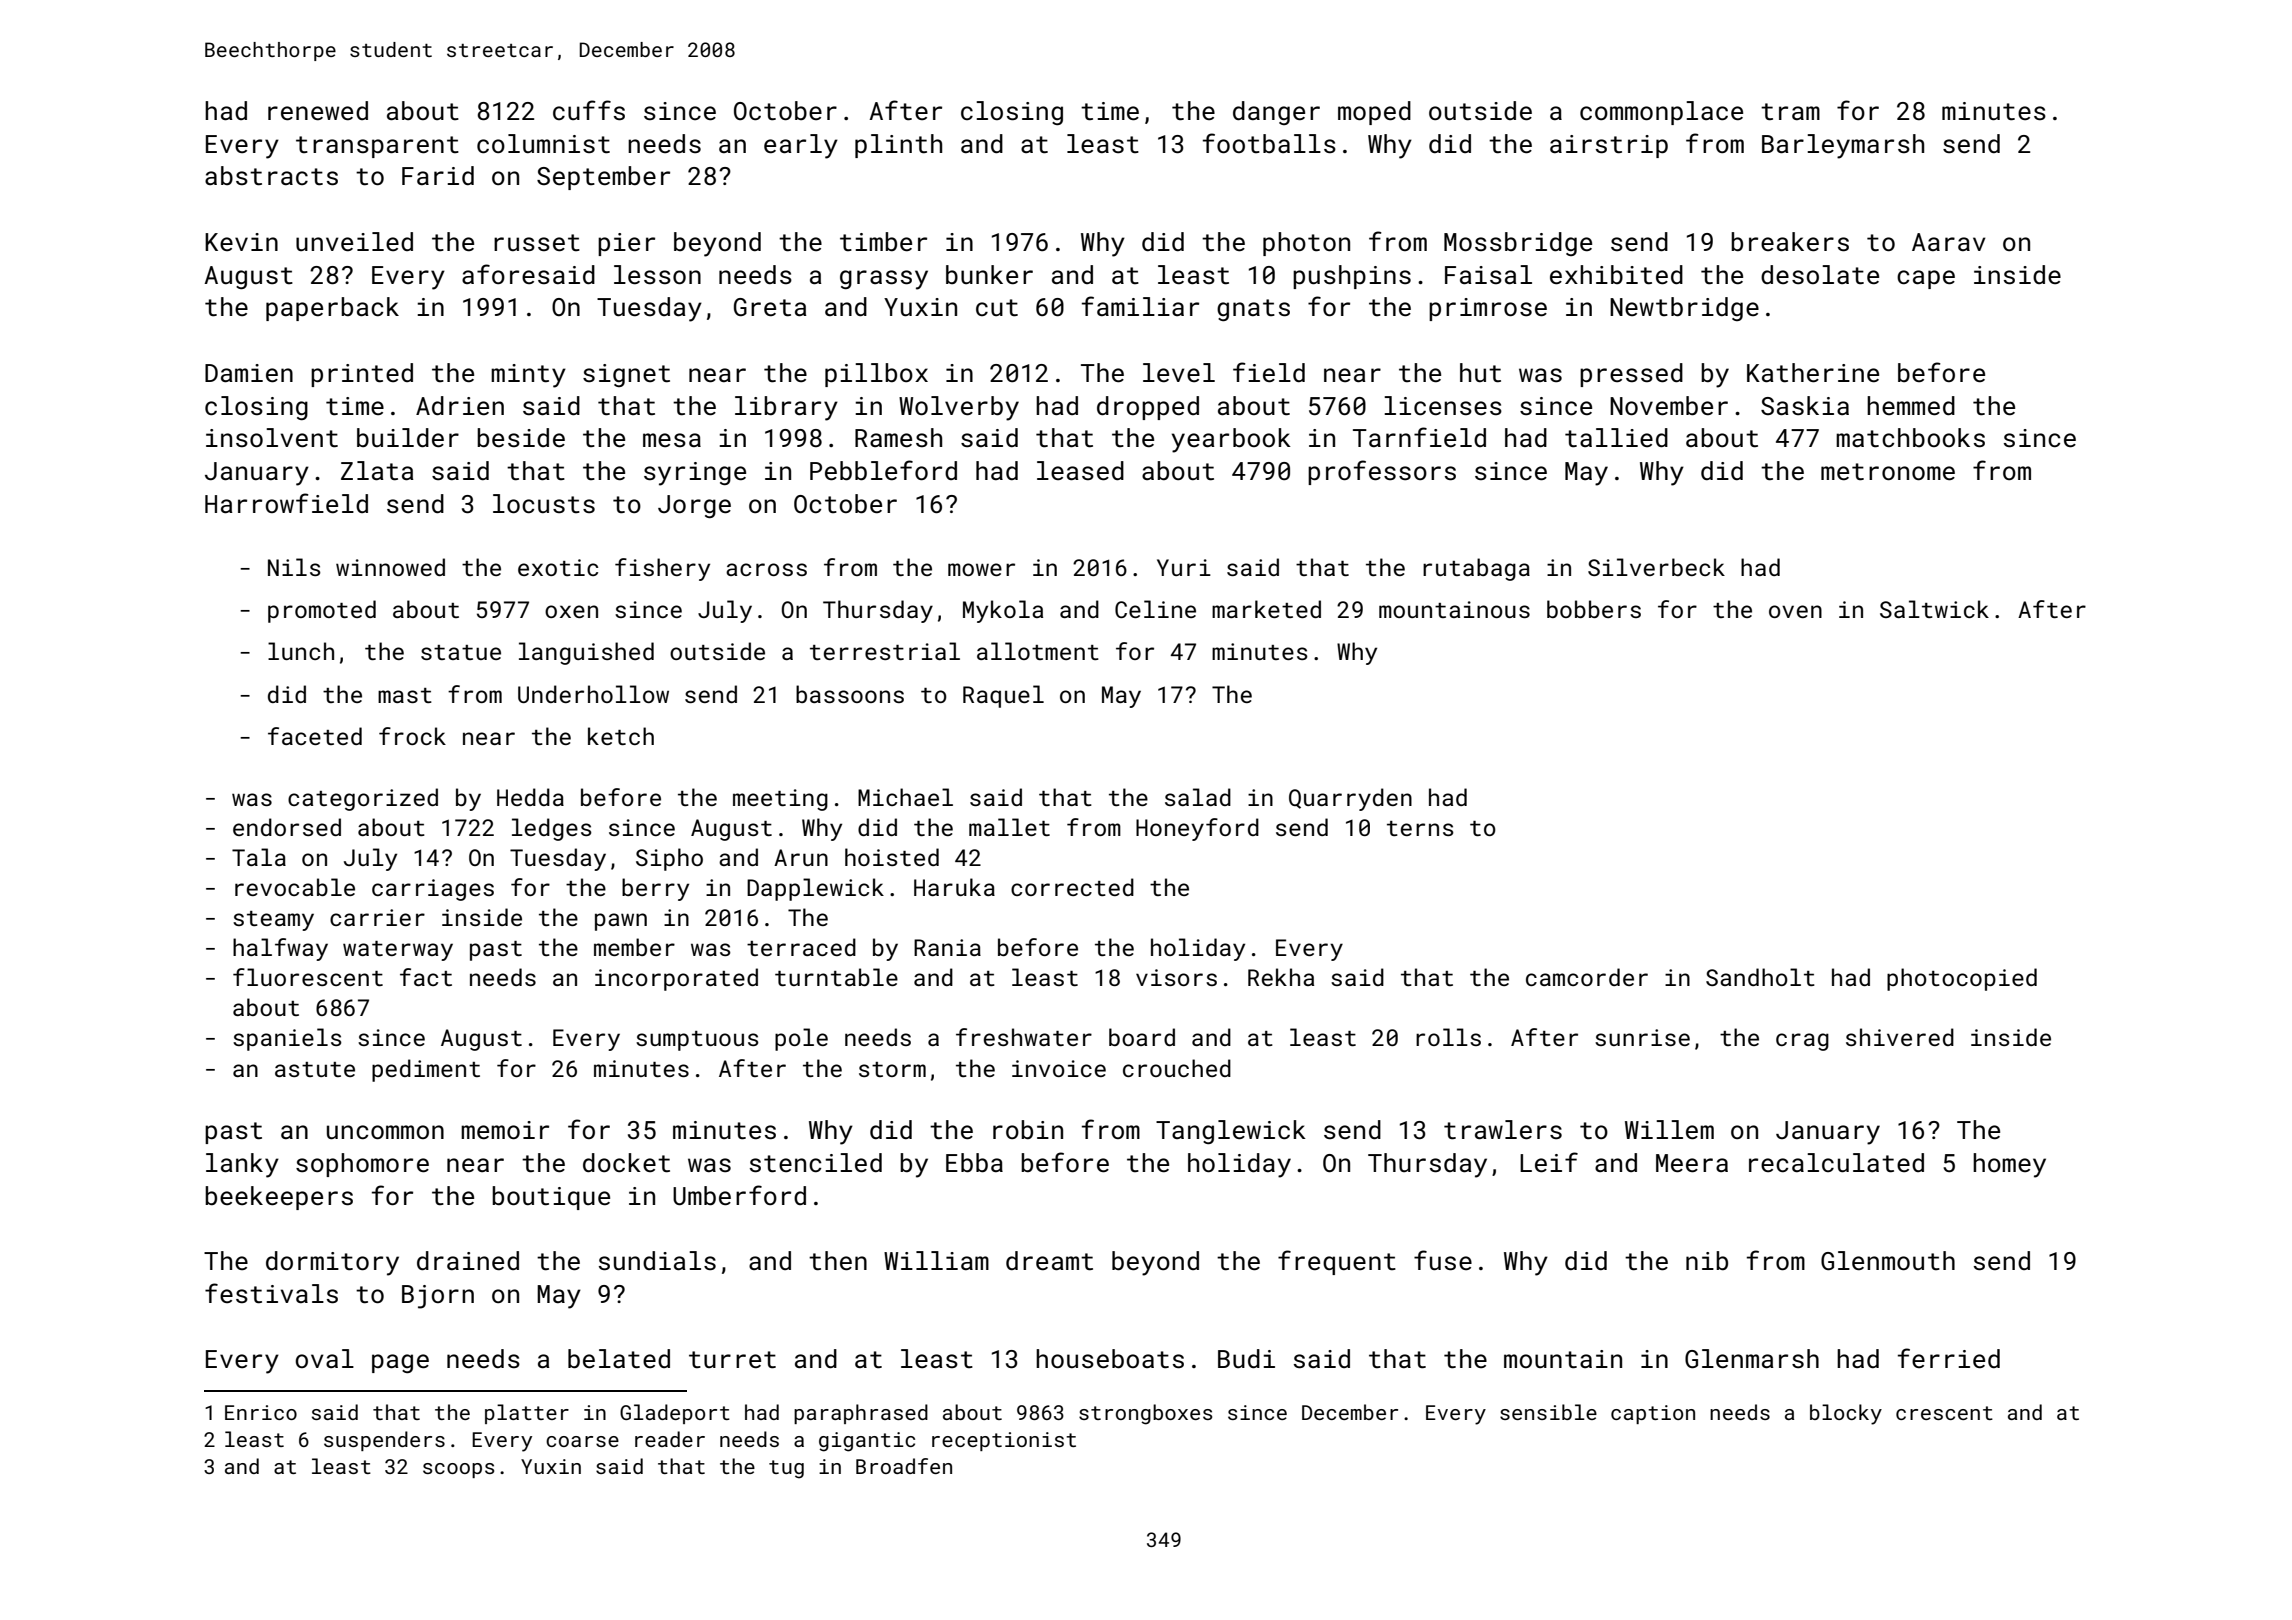 The height and width of the image is (1620, 2292). Describe the element at coordinates (458, 1470) in the image. I see `scoops` at that location.
